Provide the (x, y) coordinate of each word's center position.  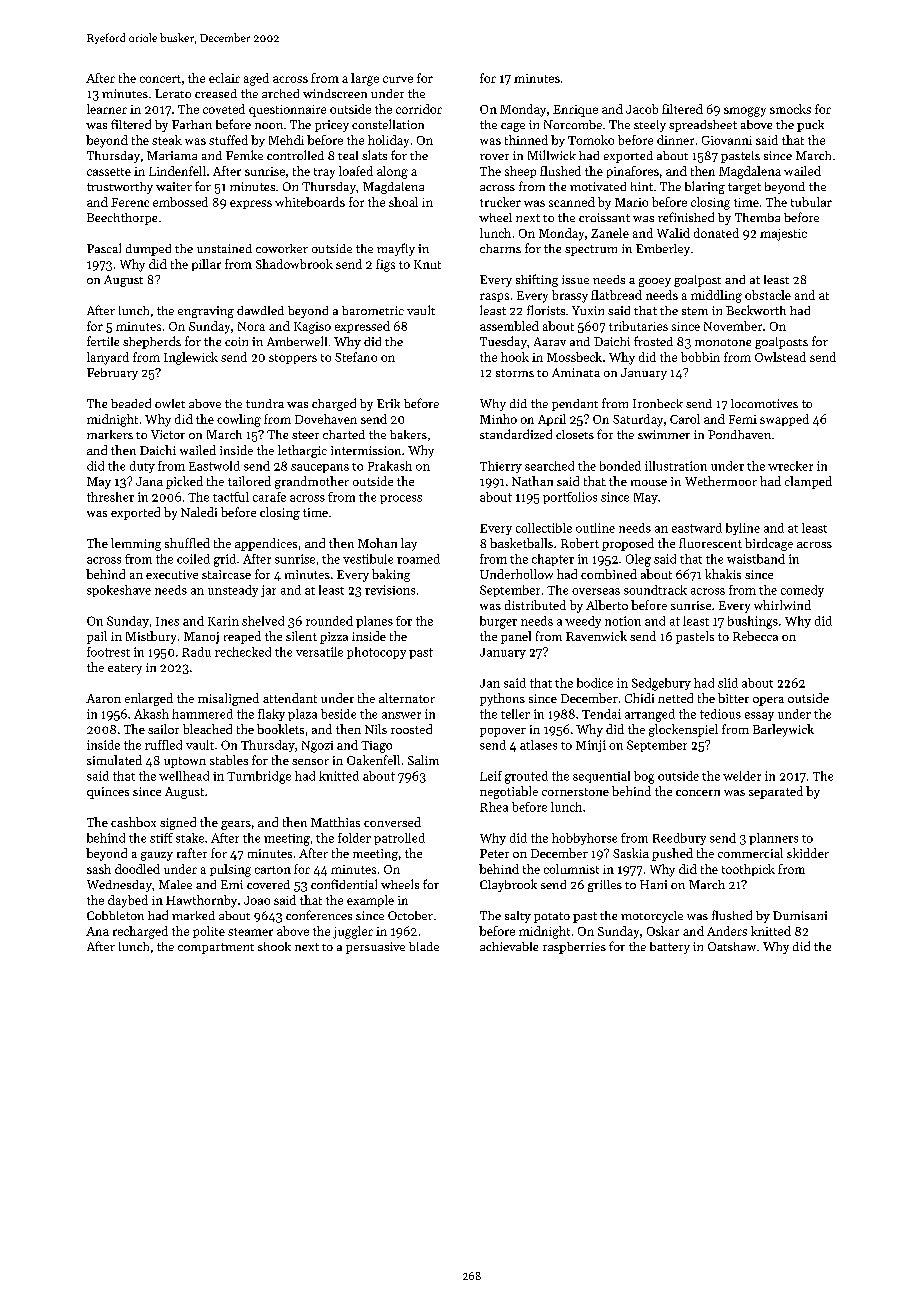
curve (398, 79)
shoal (403, 202)
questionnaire (287, 111)
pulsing (230, 870)
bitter (733, 698)
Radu (196, 652)
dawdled (260, 310)
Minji (591, 746)
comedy (802, 591)
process (401, 499)
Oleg (638, 560)
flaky (271, 715)
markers (110, 434)
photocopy (376, 653)
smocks (790, 109)
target (744, 188)
